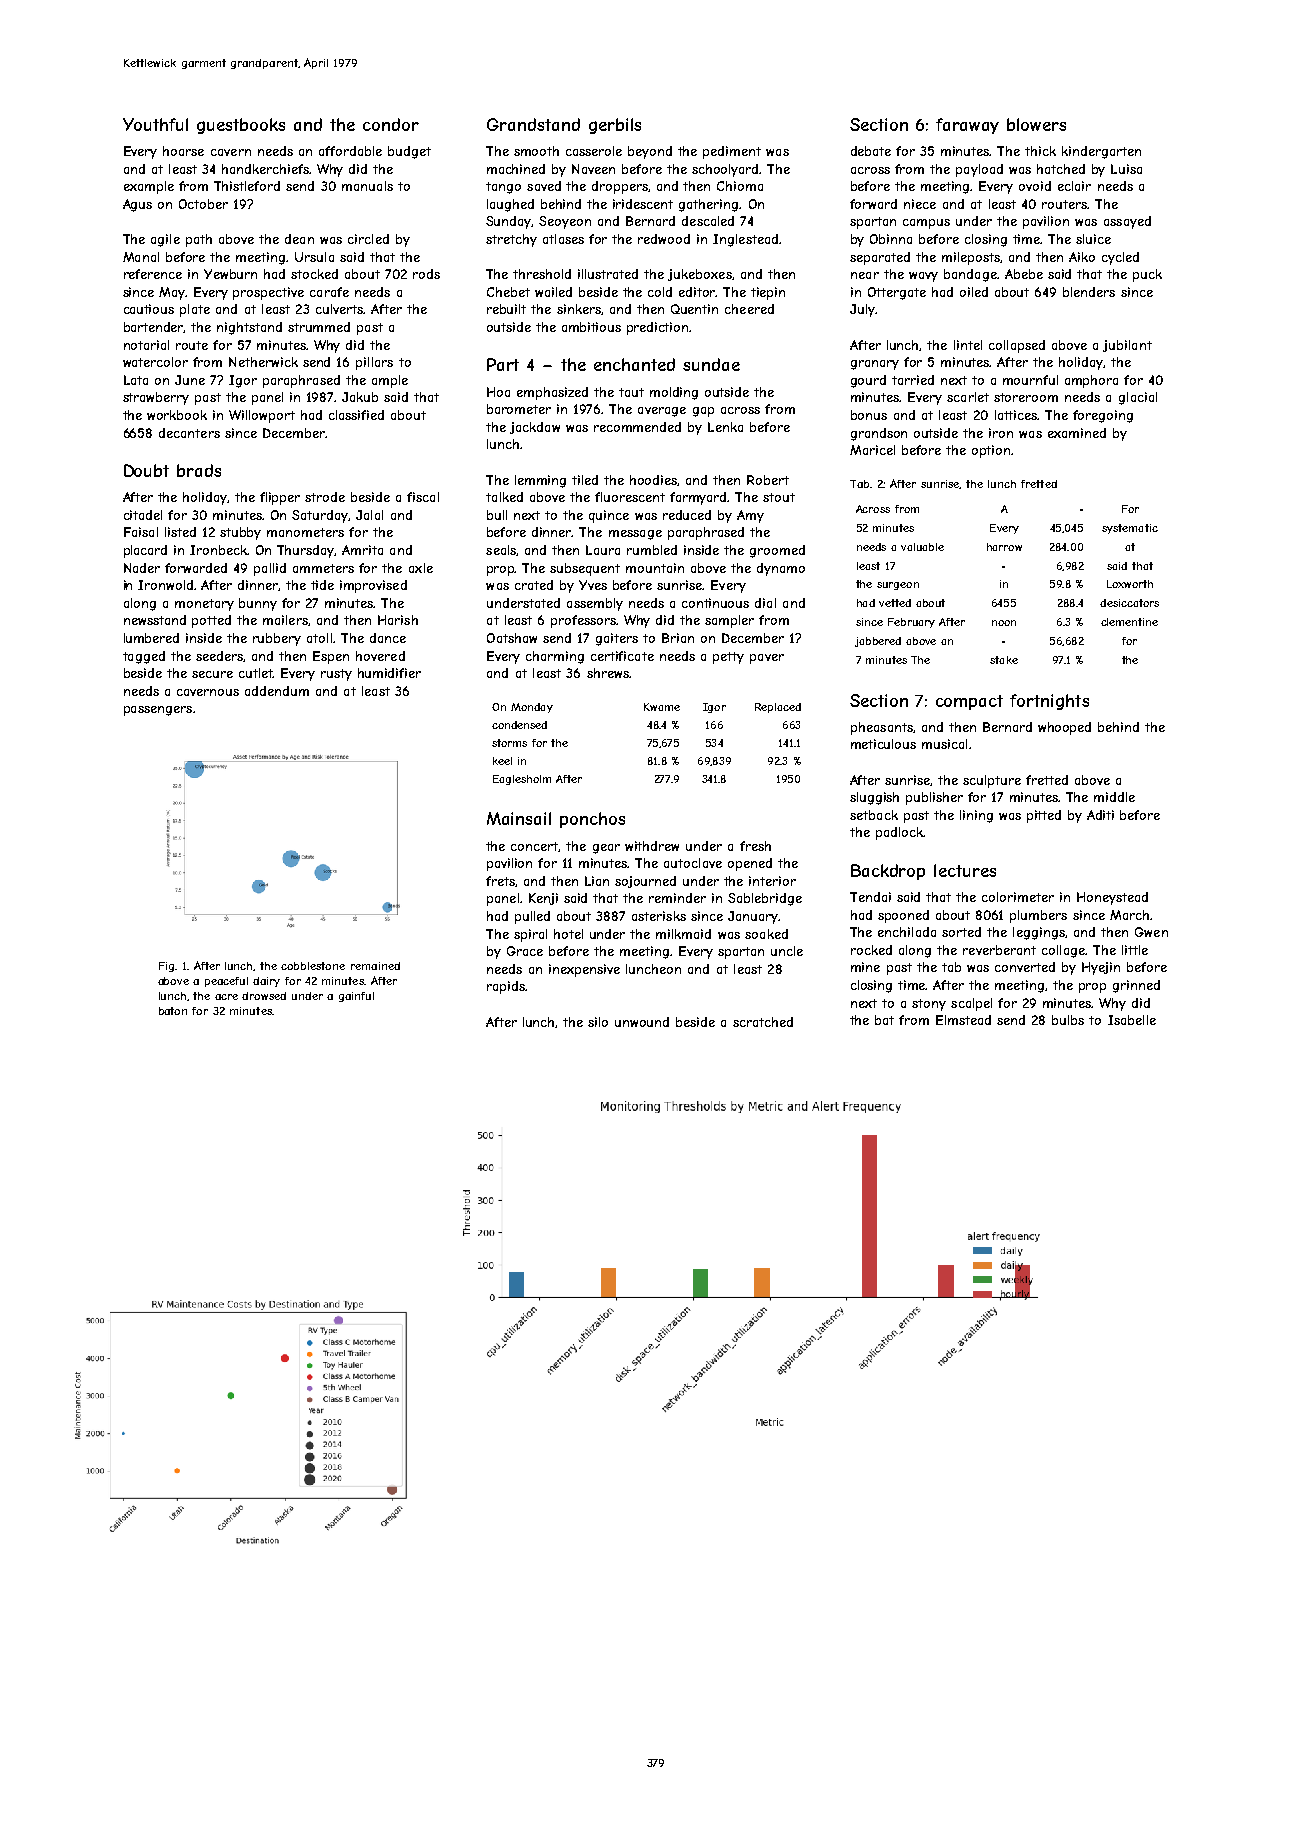  What do you see at coordinates (631, 392) in the screenshot?
I see `taut` at bounding box center [631, 392].
